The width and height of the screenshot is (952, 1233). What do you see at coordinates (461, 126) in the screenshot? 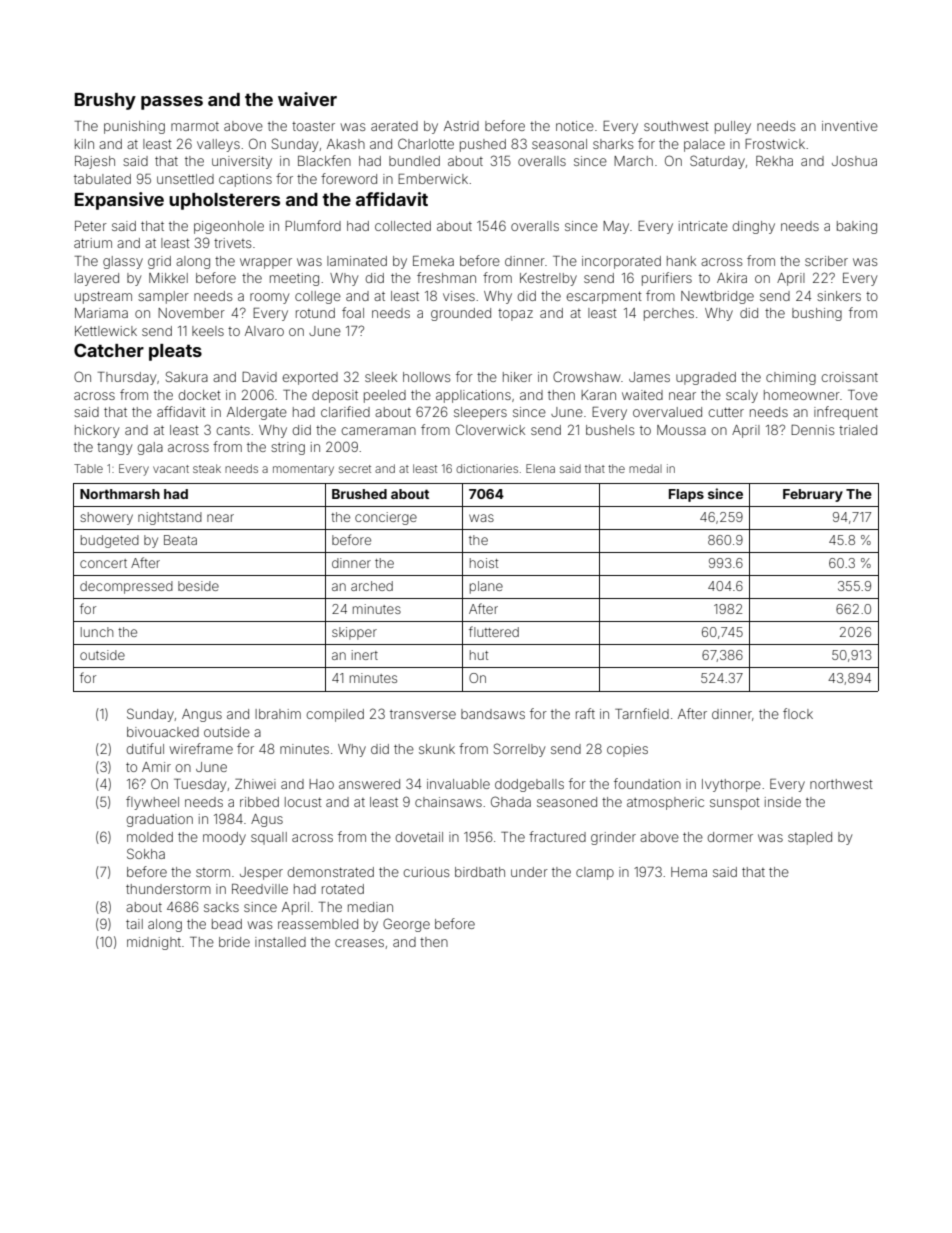
I see `Astrid` at bounding box center [461, 126].
